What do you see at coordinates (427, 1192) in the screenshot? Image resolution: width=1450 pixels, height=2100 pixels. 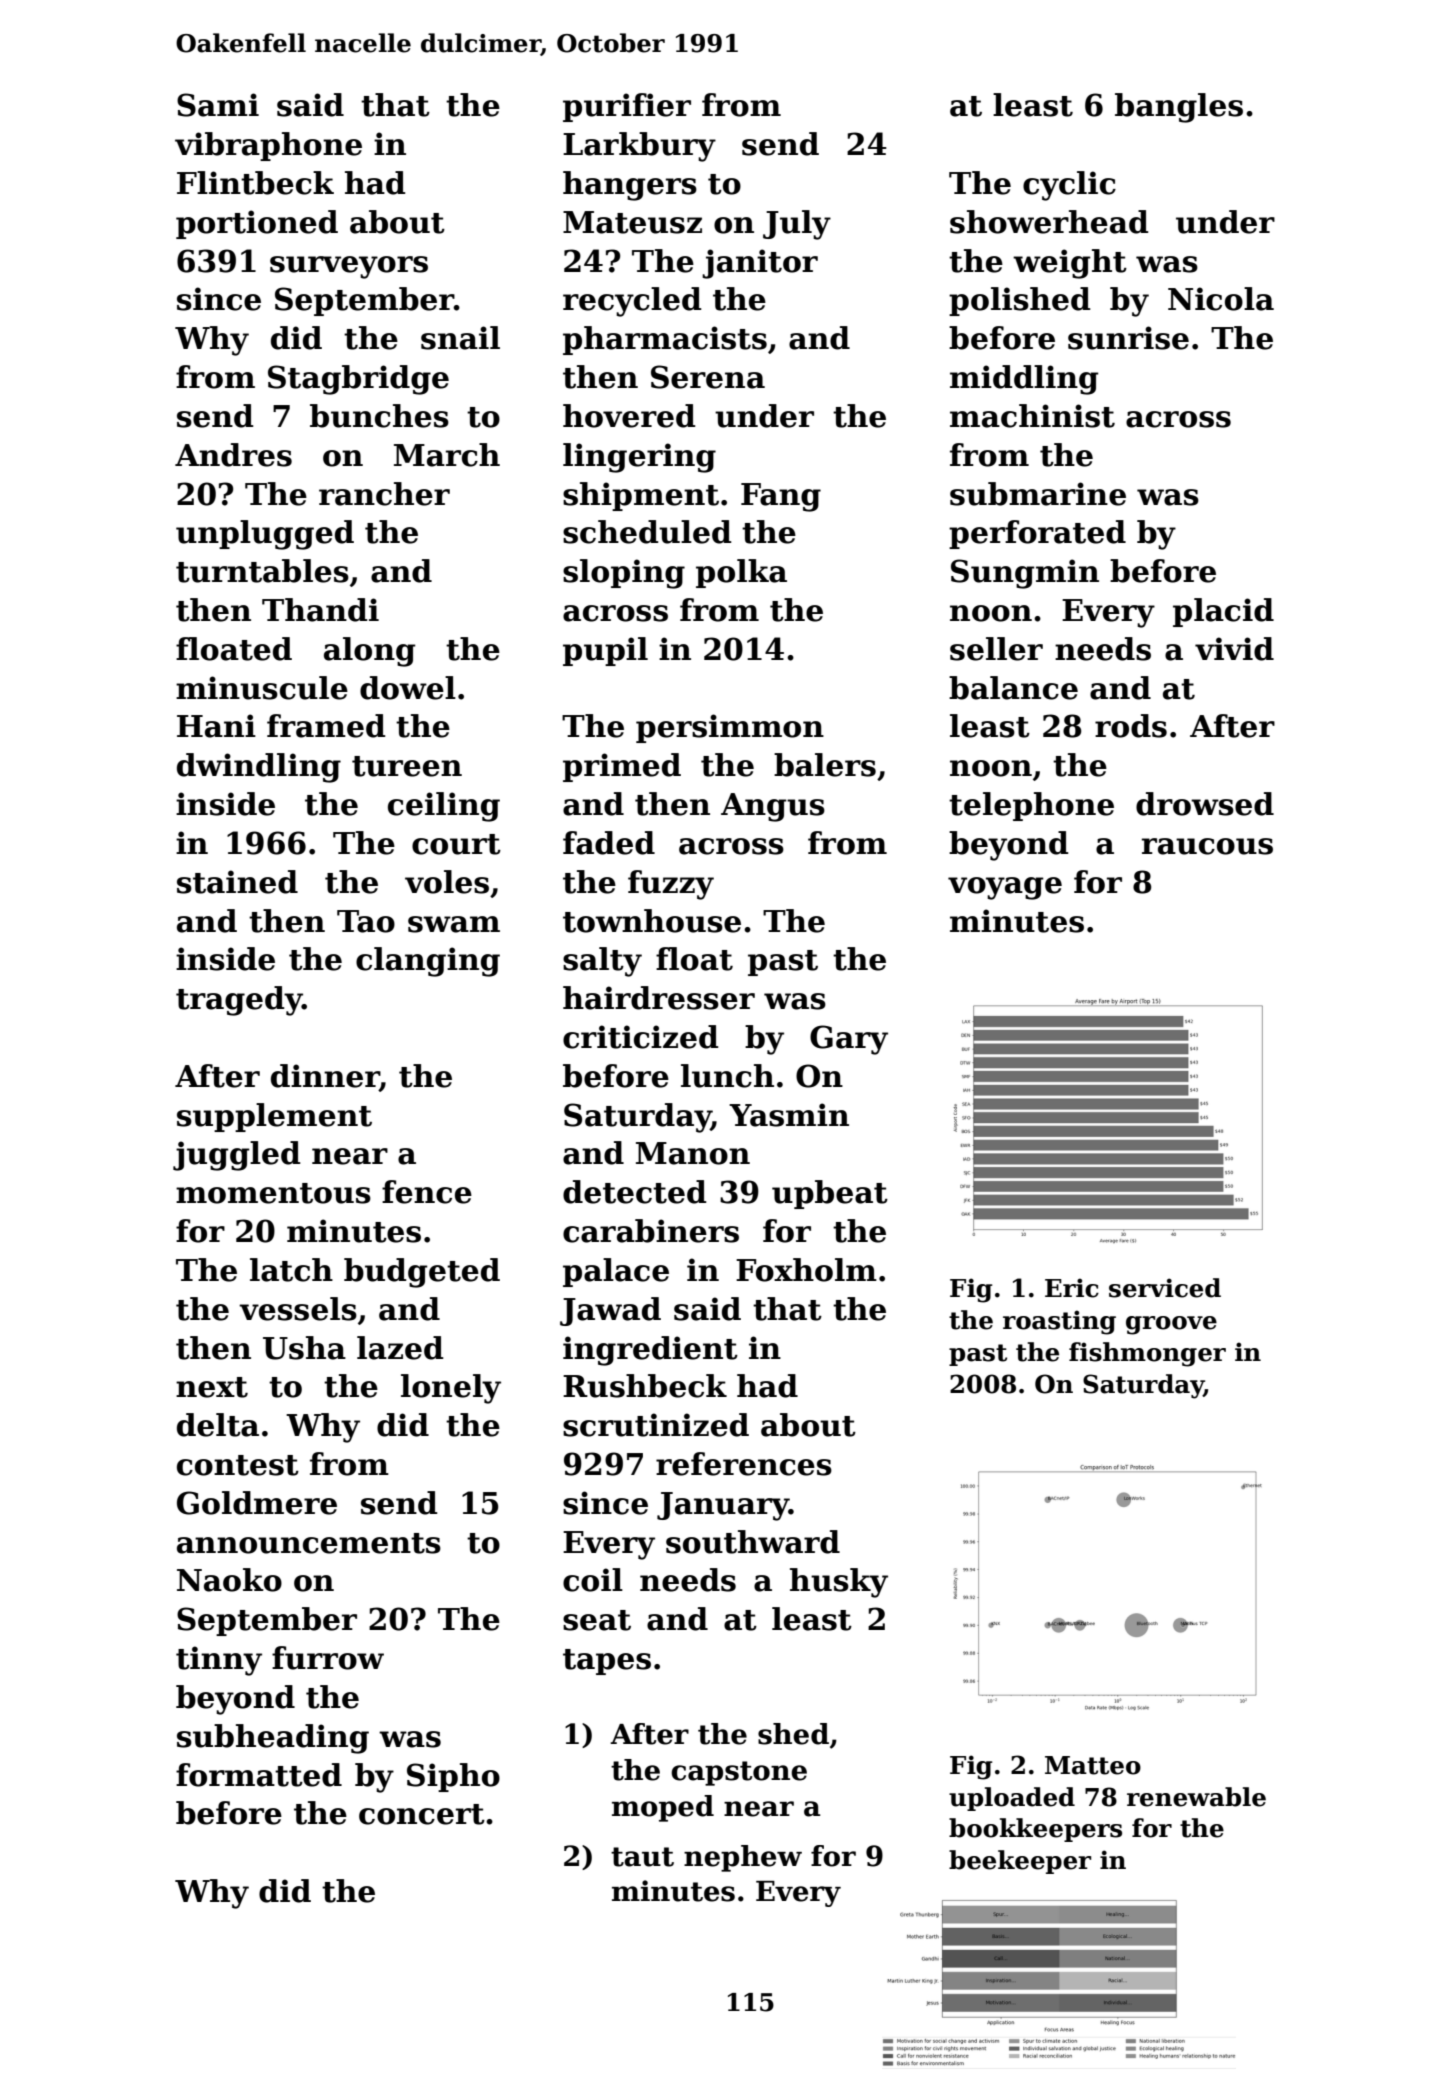 I see `fence` at bounding box center [427, 1192].
